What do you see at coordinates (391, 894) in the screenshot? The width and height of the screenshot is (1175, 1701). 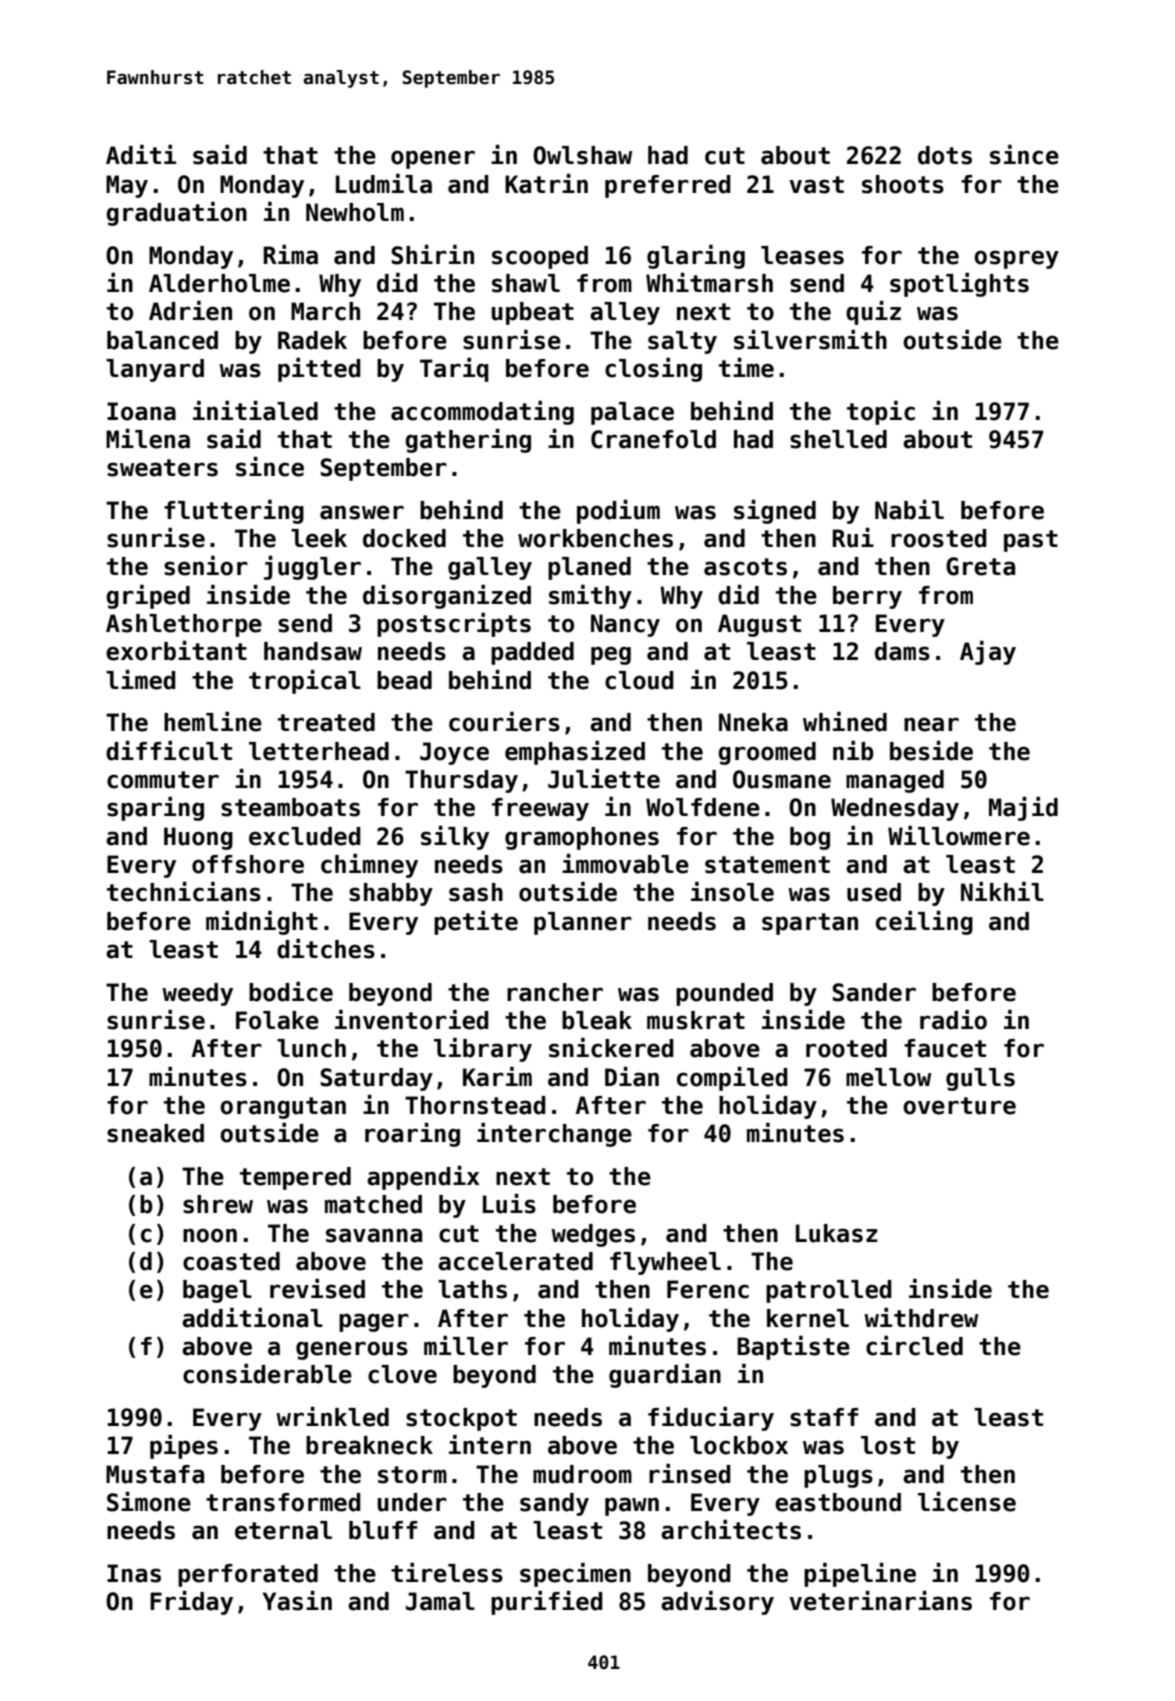 I see `shabby` at bounding box center [391, 894].
